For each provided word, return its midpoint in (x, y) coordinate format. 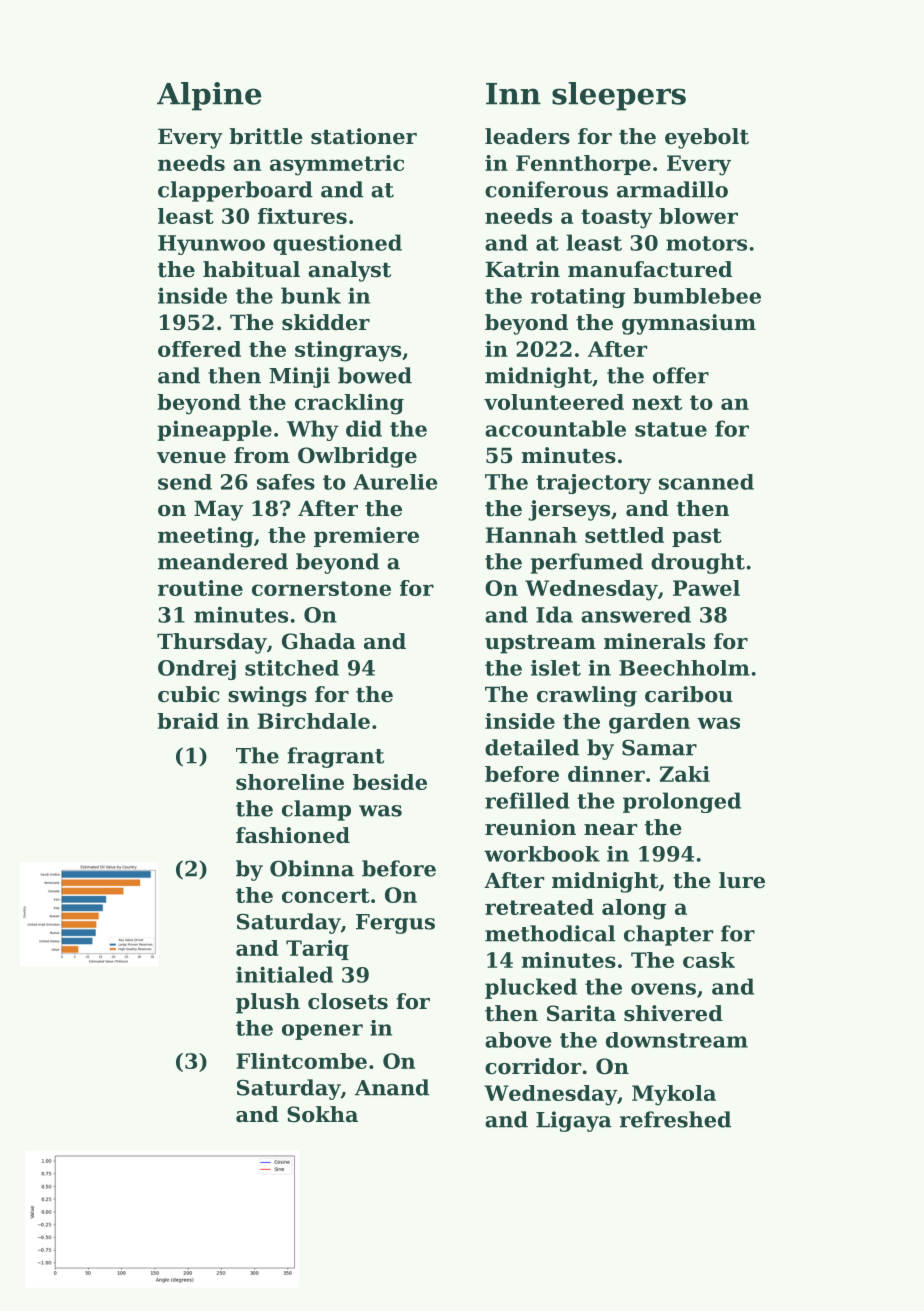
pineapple (215, 430)
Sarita (581, 1013)
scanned (706, 482)
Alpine (209, 96)
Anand (392, 1087)
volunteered (554, 402)
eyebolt (707, 138)
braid (188, 721)
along (634, 909)
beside (390, 782)
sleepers (619, 96)
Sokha (322, 1114)
